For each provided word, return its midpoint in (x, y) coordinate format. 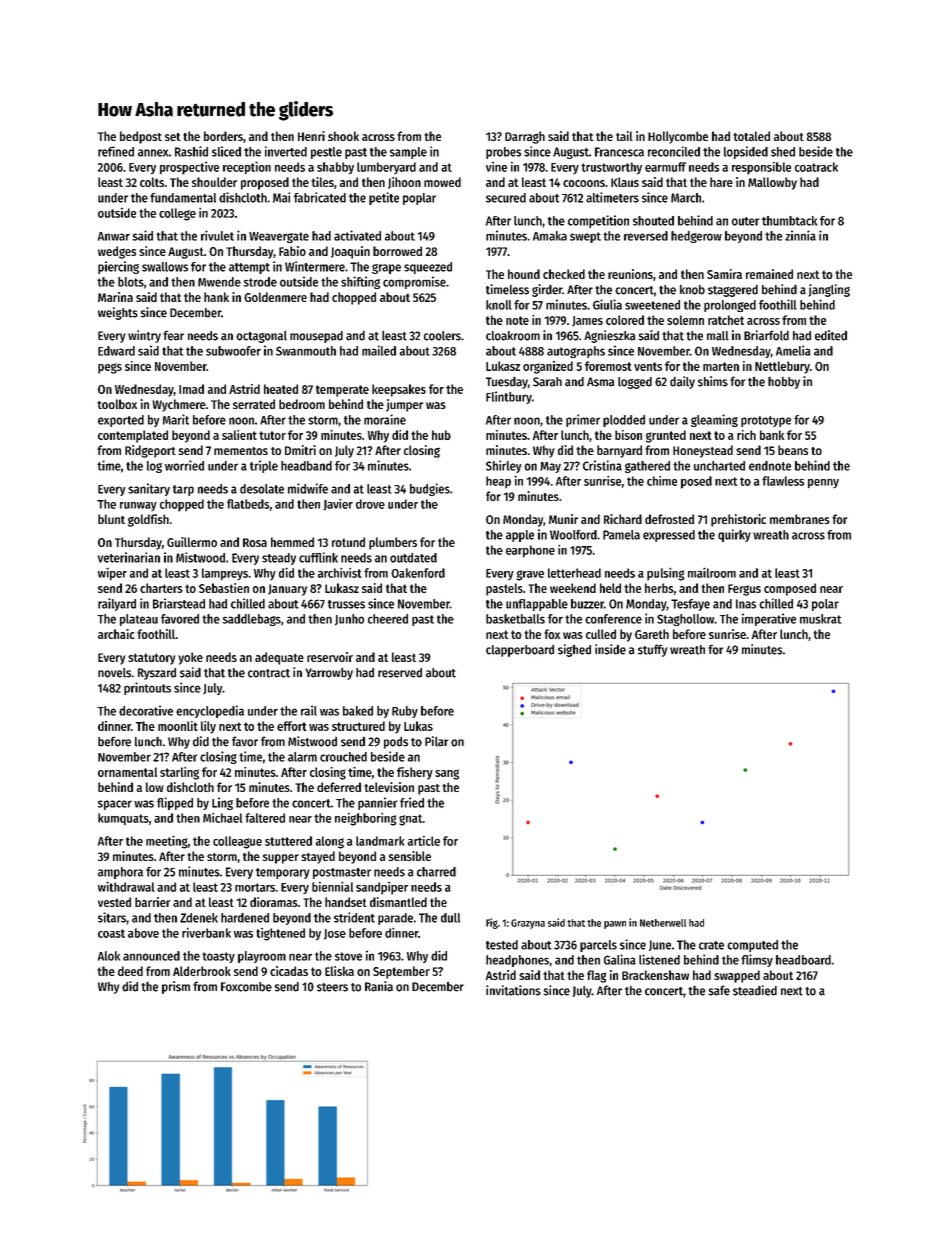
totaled (751, 136)
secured (506, 198)
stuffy (652, 650)
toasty (218, 957)
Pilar (436, 741)
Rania (379, 986)
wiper (112, 574)
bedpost (141, 137)
